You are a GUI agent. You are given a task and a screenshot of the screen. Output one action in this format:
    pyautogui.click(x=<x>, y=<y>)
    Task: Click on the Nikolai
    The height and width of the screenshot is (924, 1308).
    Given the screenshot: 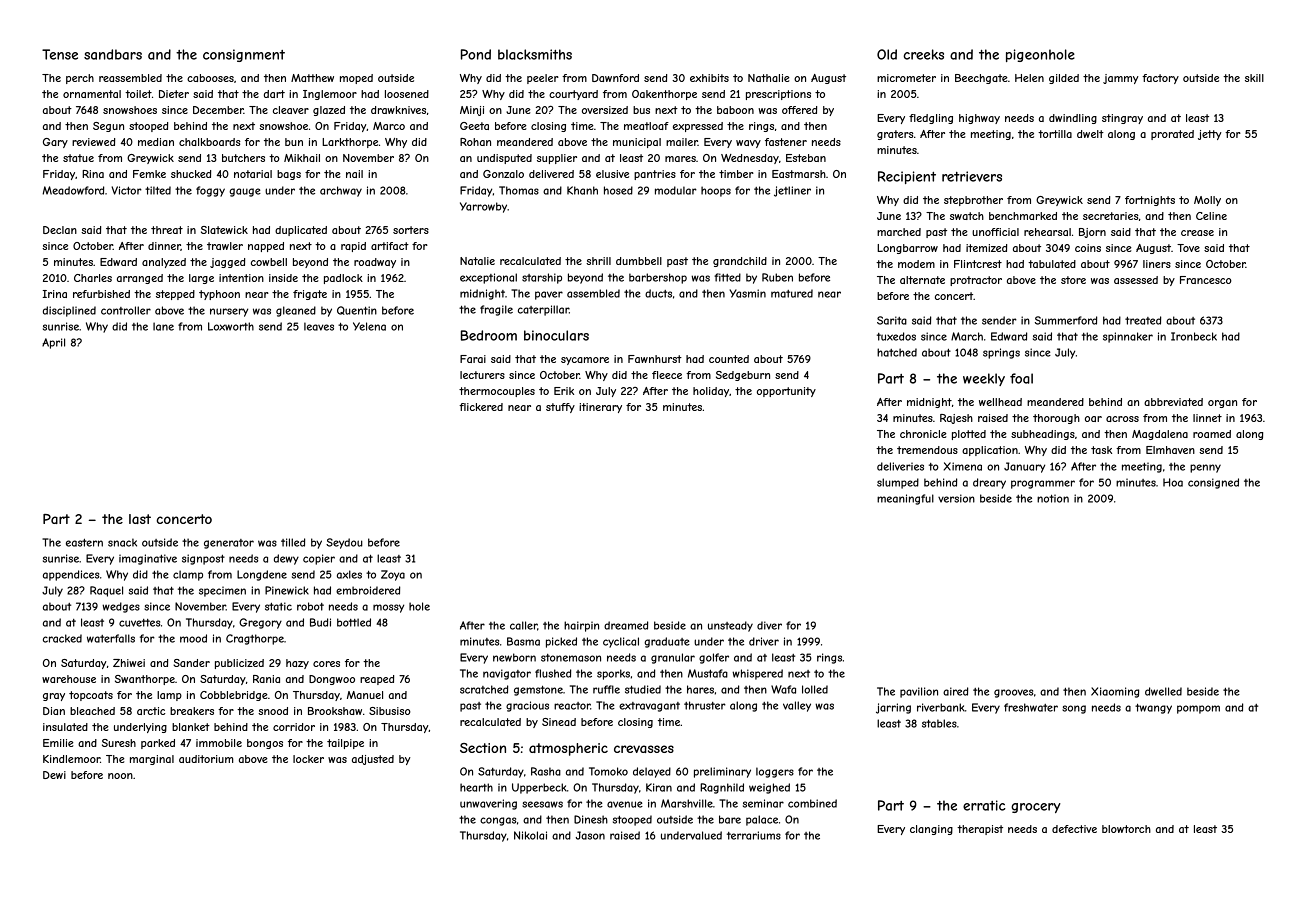 What is the action you would take?
    pyautogui.click(x=530, y=835)
